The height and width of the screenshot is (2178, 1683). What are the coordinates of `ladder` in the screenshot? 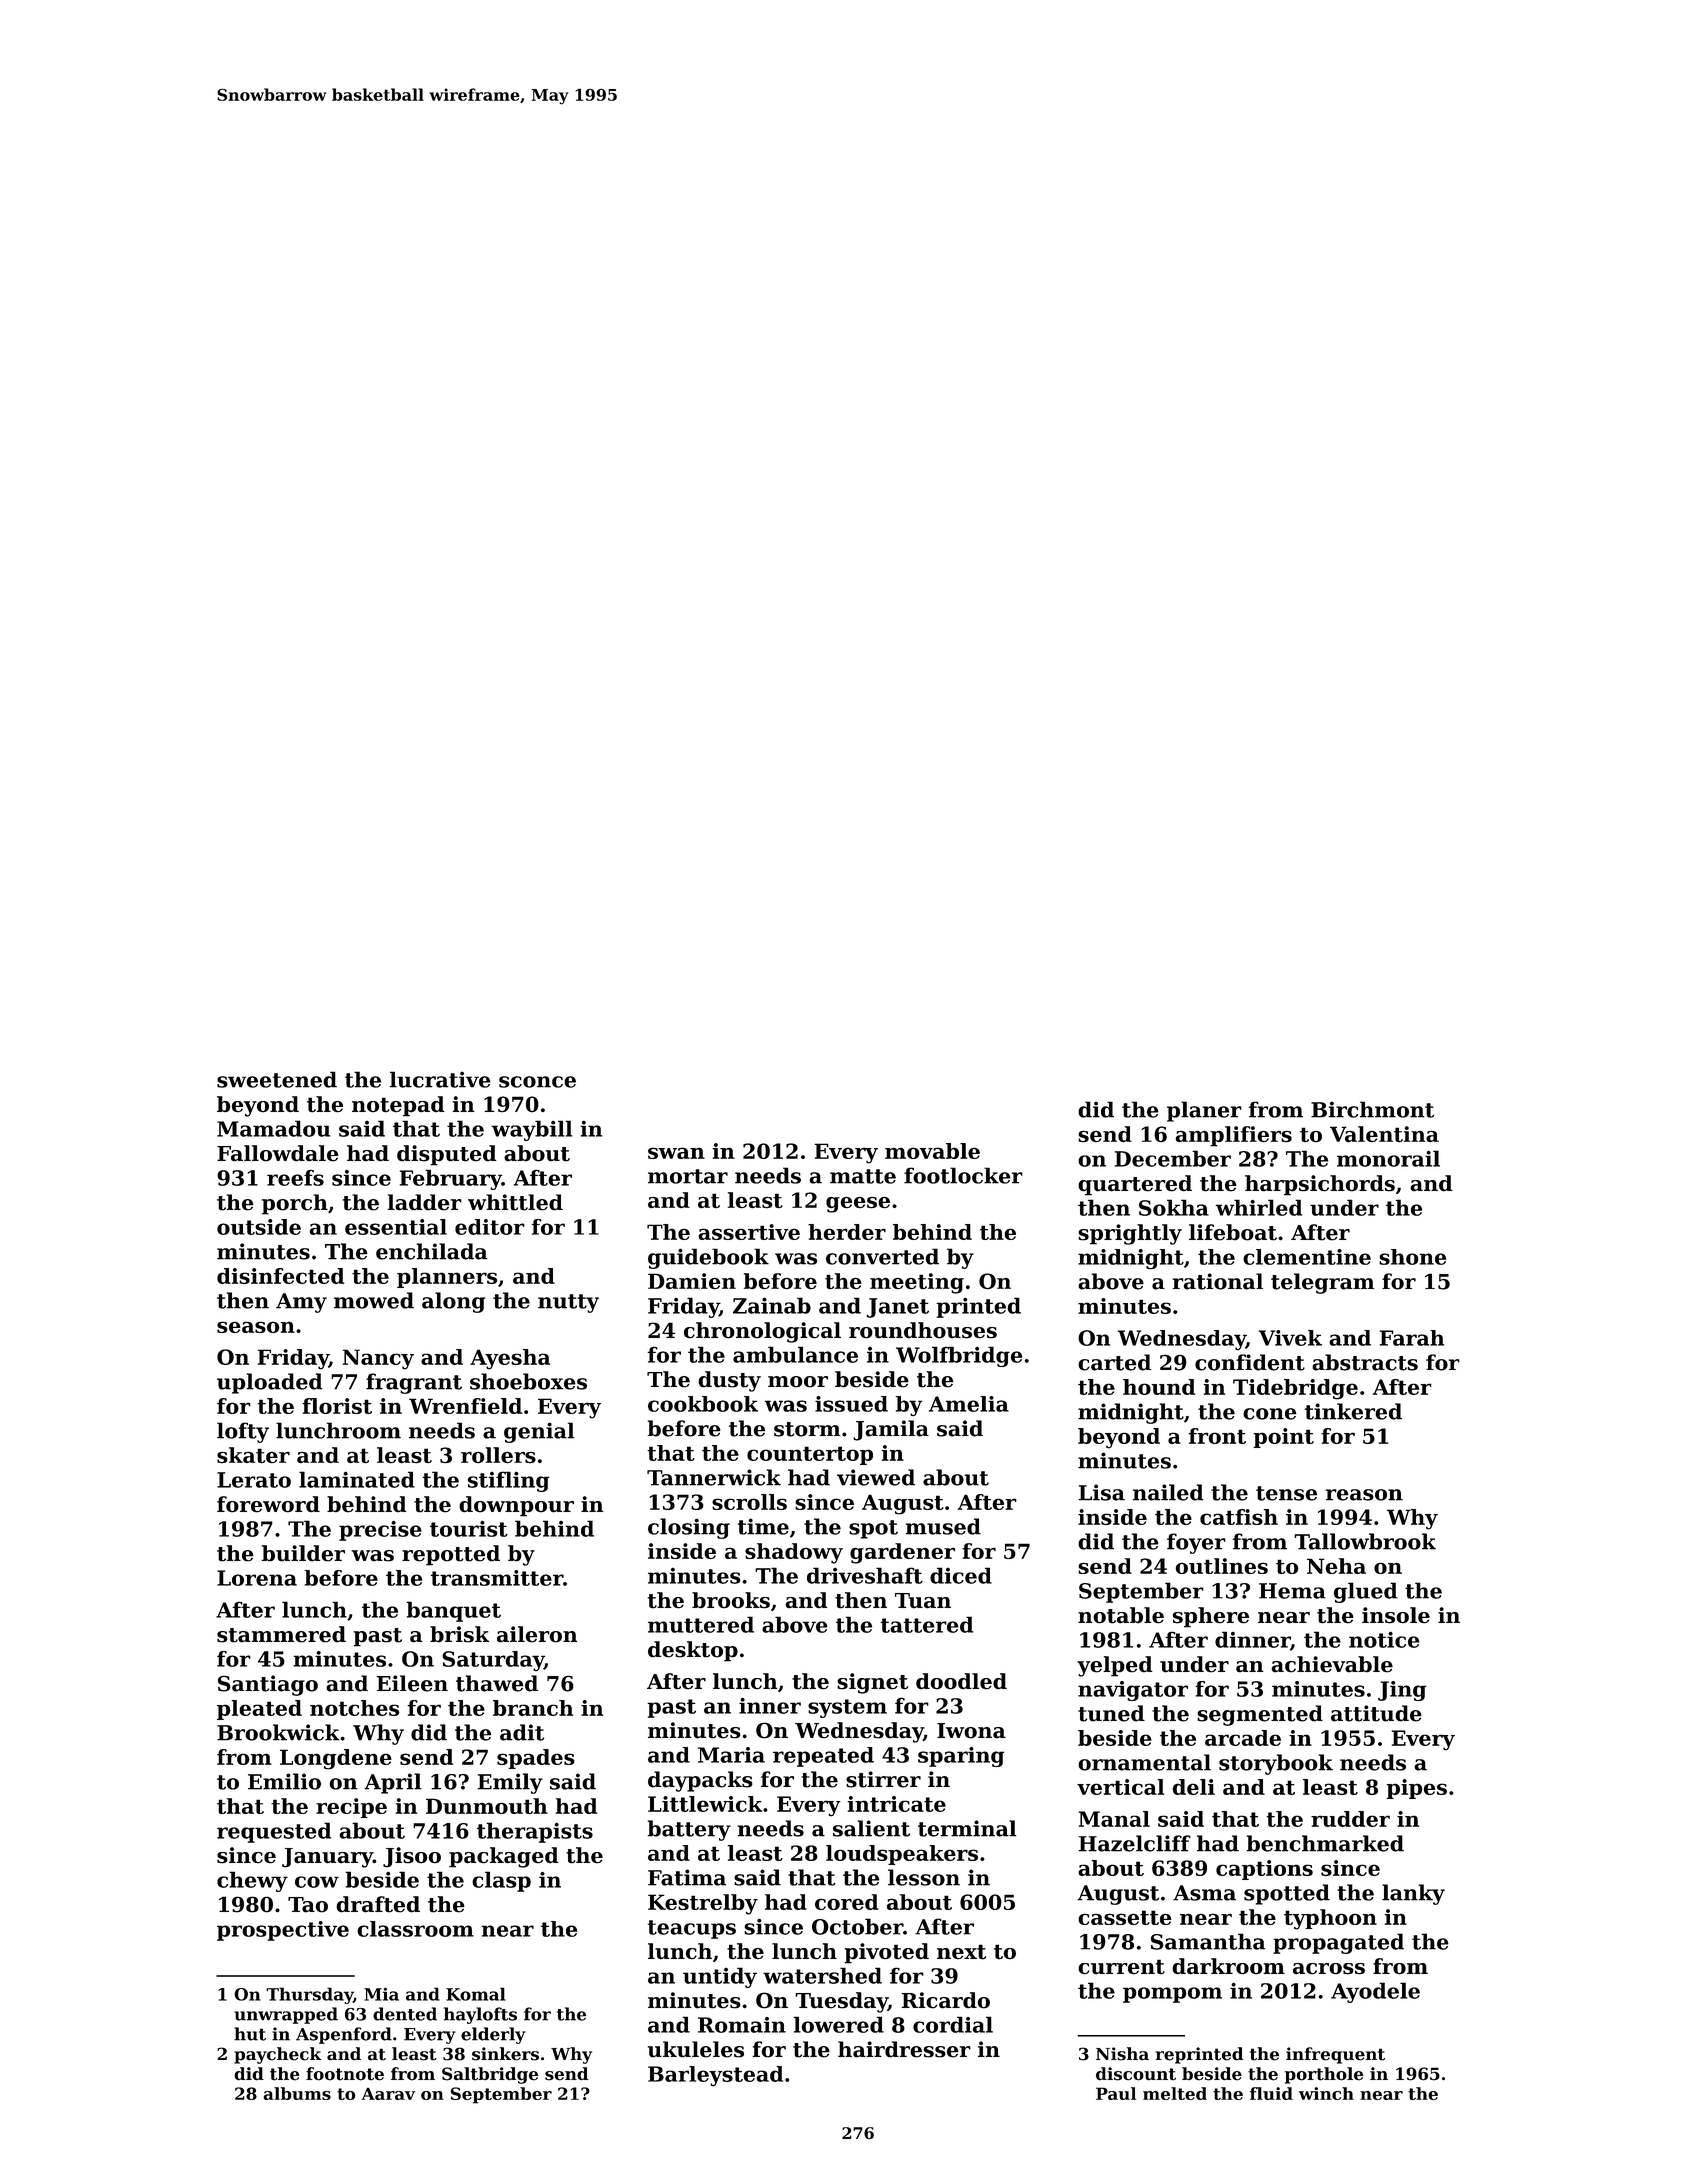 It's located at (424, 1202).
